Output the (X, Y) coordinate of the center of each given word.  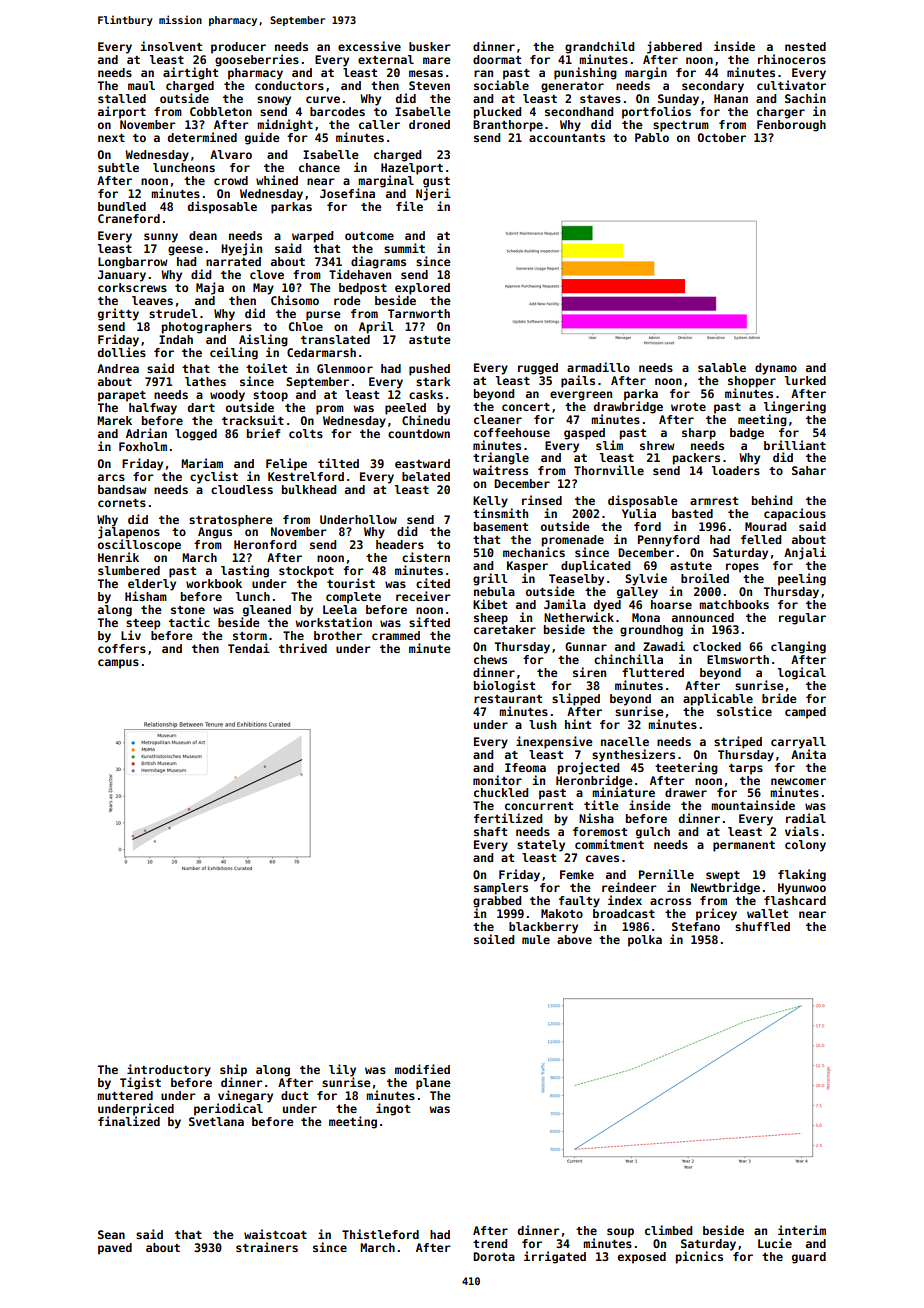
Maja (210, 288)
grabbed (497, 902)
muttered (125, 1095)
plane (433, 1084)
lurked (805, 380)
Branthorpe (508, 126)
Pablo (652, 137)
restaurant (508, 699)
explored (422, 289)
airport (122, 112)
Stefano (696, 926)
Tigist (140, 1083)
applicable (718, 699)
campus (118, 664)
